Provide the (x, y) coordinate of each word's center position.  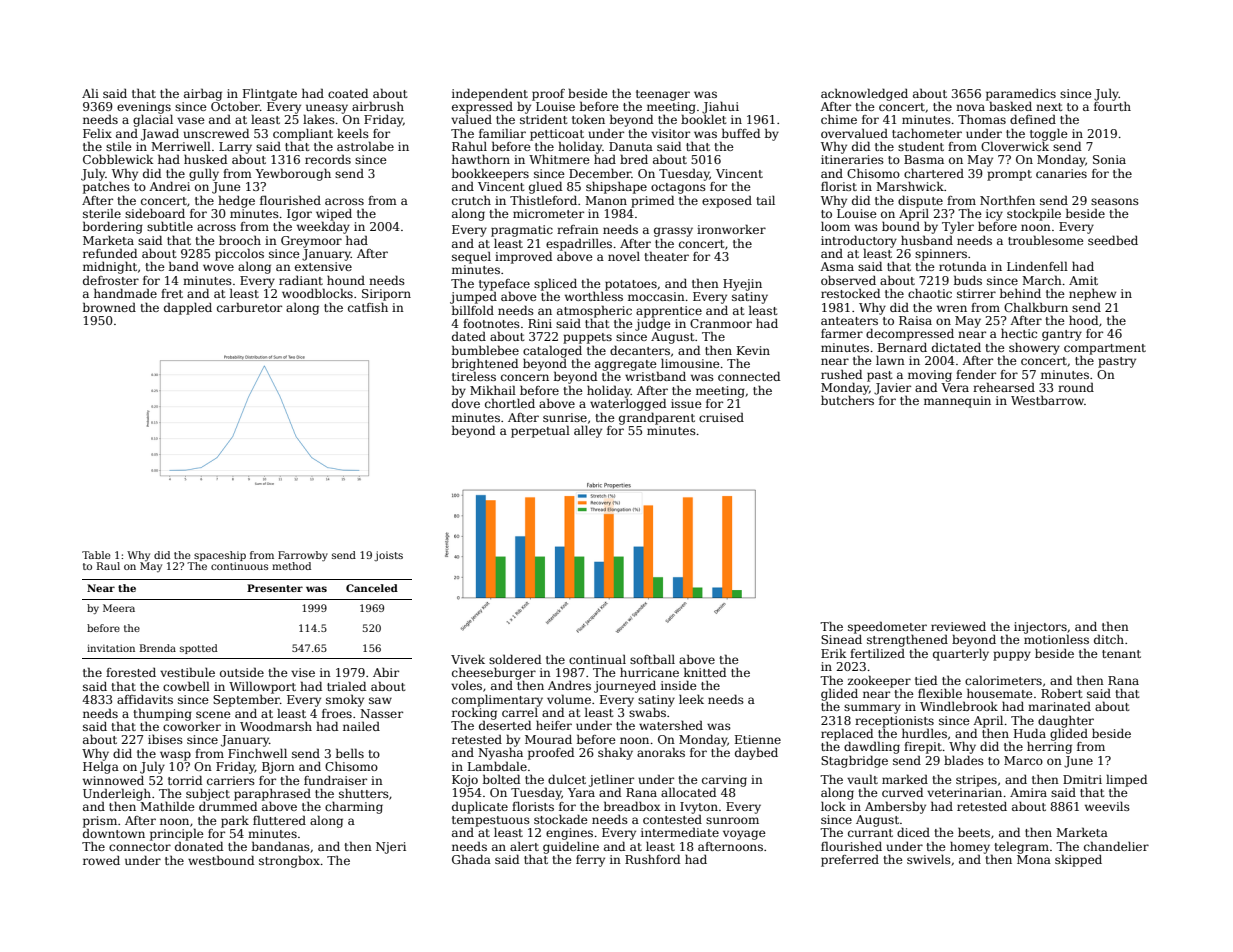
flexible (940, 693)
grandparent (657, 418)
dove (466, 403)
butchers (847, 400)
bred (634, 159)
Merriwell (181, 146)
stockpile (1034, 215)
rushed (841, 374)
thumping (162, 714)
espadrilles (579, 244)
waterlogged (628, 404)
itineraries (852, 159)
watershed (671, 725)
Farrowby (303, 556)
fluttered (279, 820)
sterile (102, 213)
